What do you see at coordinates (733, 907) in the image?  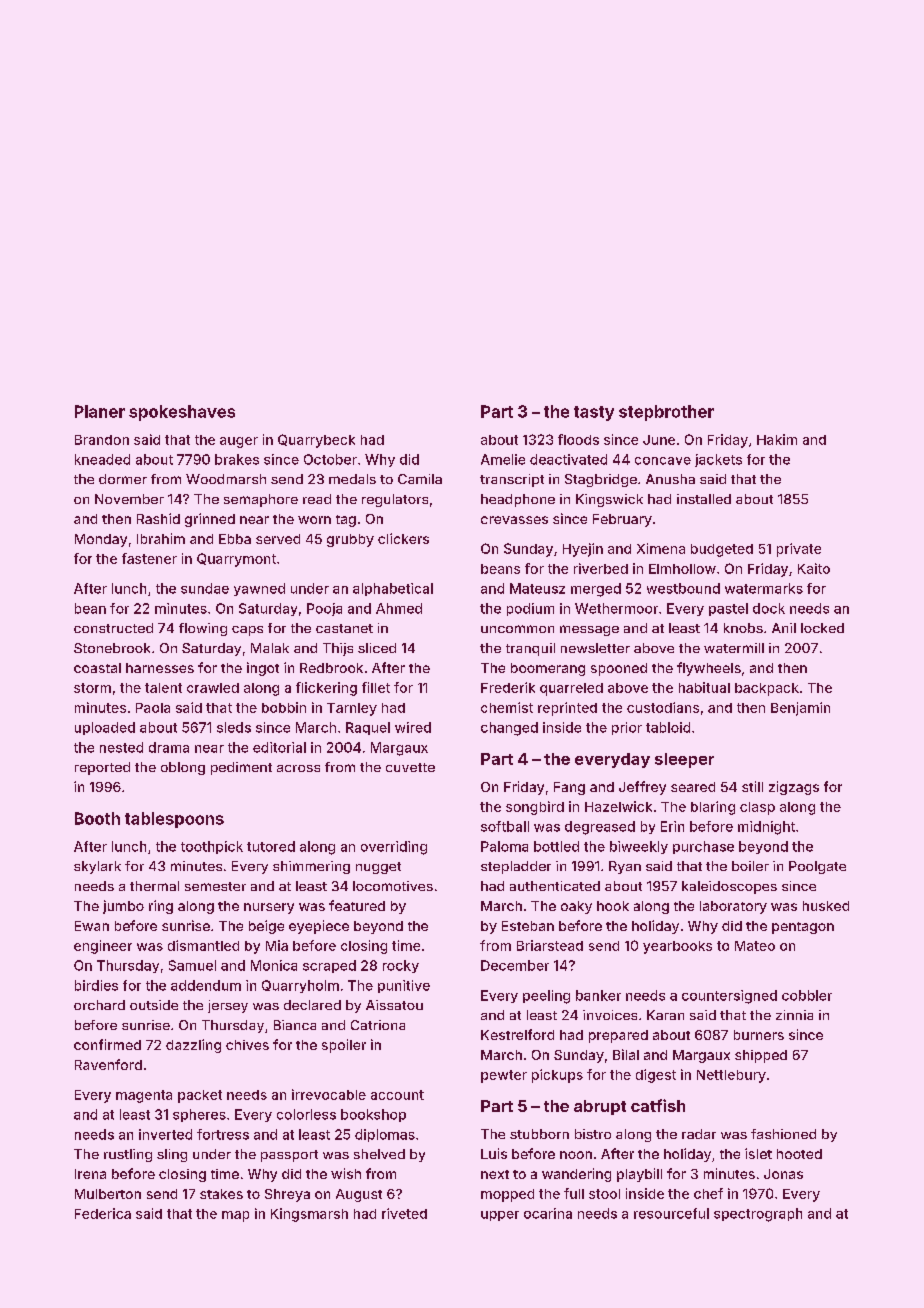 I see `laboratory` at bounding box center [733, 907].
